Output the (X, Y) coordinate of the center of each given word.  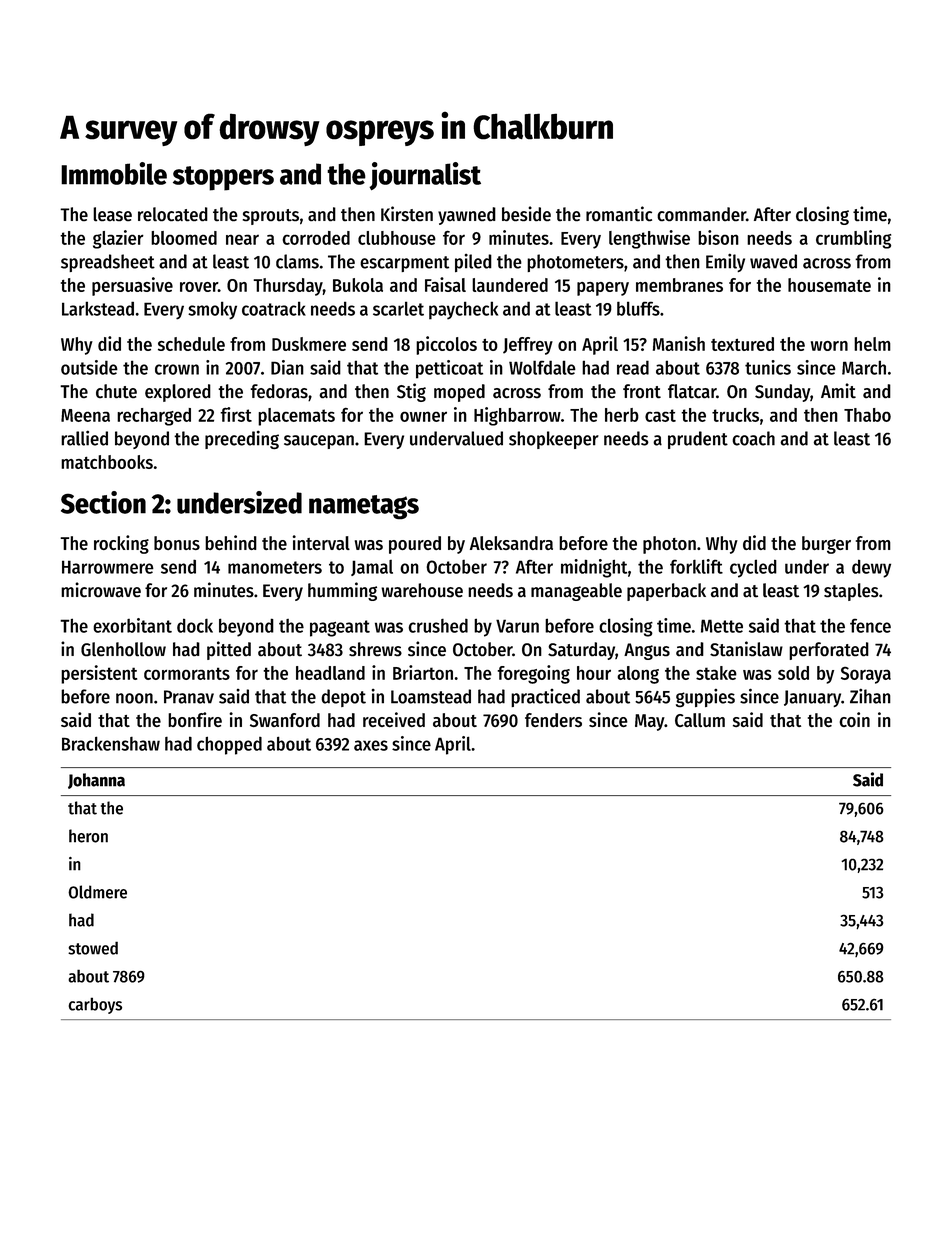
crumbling (853, 239)
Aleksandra (511, 543)
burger (826, 545)
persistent (99, 674)
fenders (553, 720)
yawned (467, 216)
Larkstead (98, 308)
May (650, 722)
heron (88, 836)
